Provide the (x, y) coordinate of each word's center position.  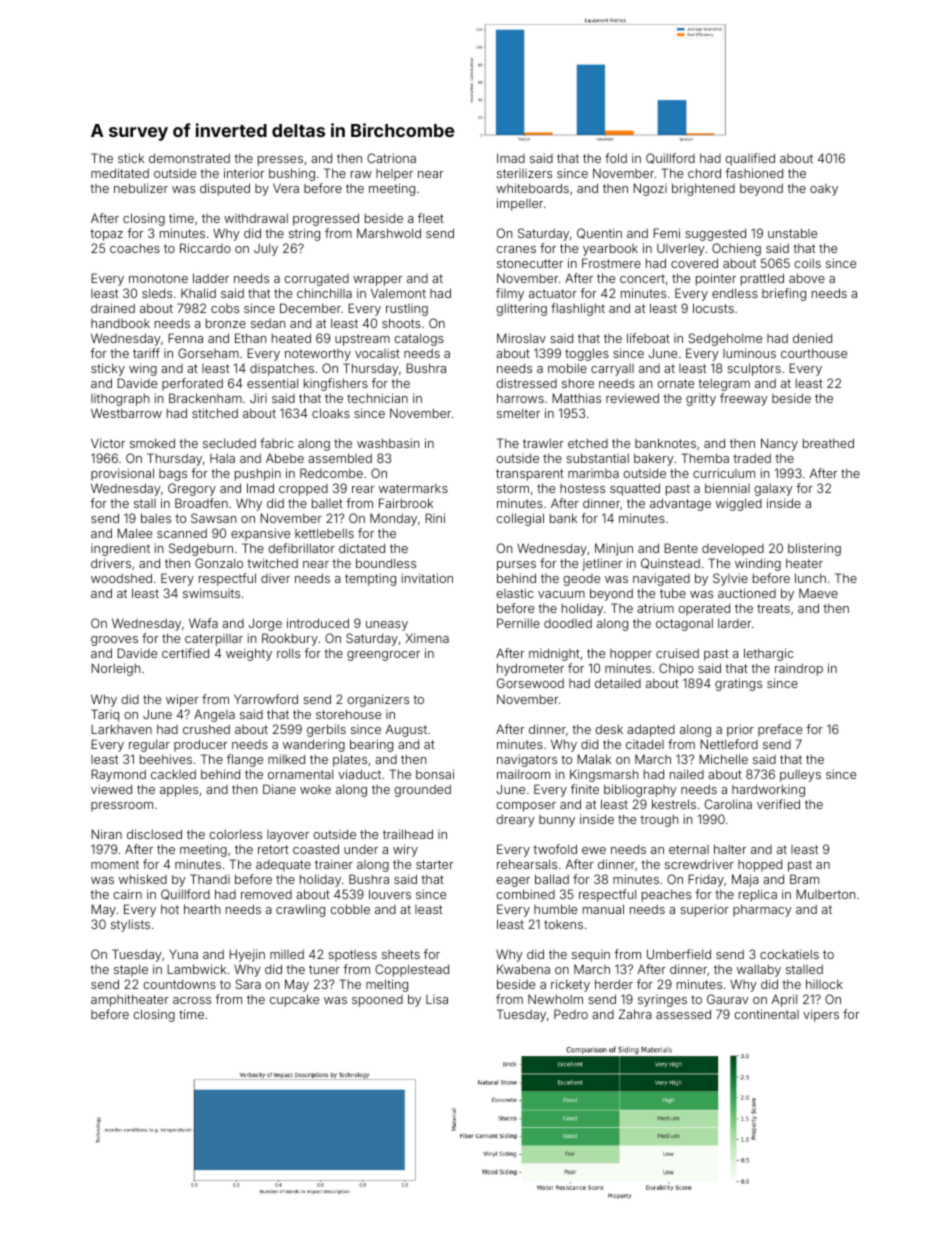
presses (280, 161)
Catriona (391, 158)
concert (642, 278)
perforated (192, 384)
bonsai (435, 774)
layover (288, 836)
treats (773, 608)
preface (780, 730)
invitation (427, 578)
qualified (750, 159)
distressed (526, 383)
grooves (114, 641)
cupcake (294, 1000)
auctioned (747, 593)
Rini (435, 518)
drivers (111, 563)
